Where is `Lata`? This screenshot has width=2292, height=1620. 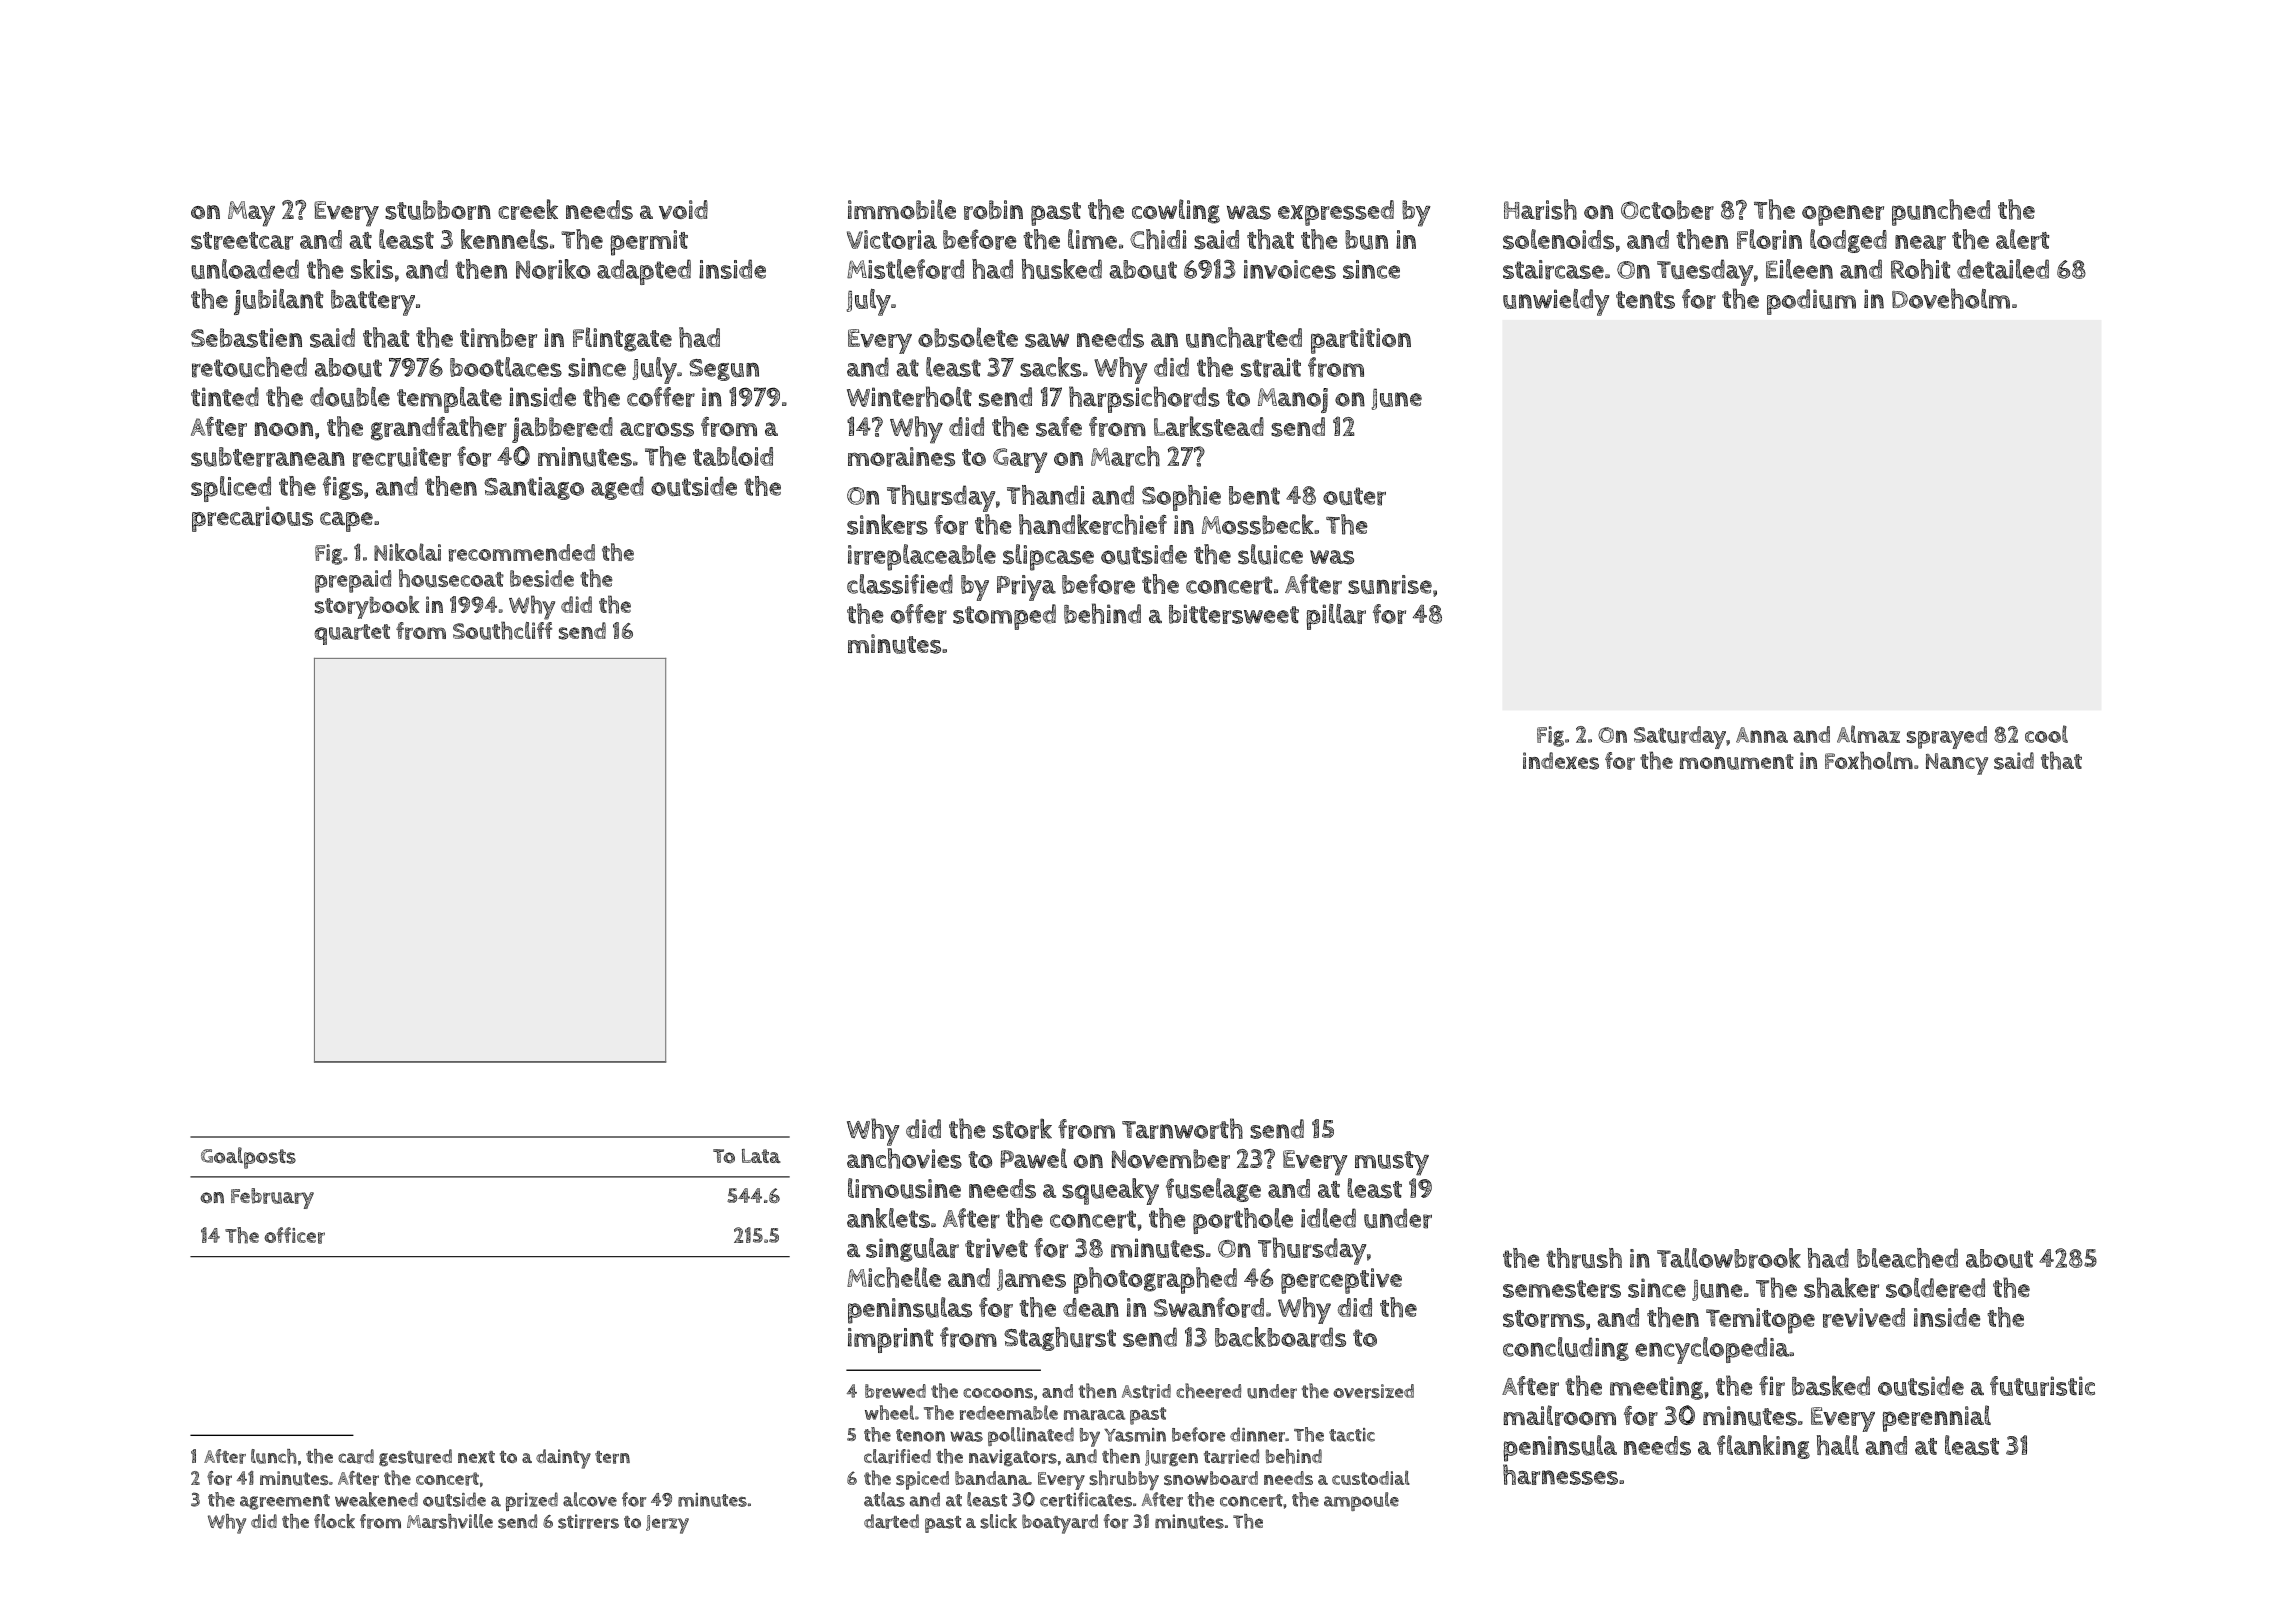 Lata is located at coordinates (761, 1156).
